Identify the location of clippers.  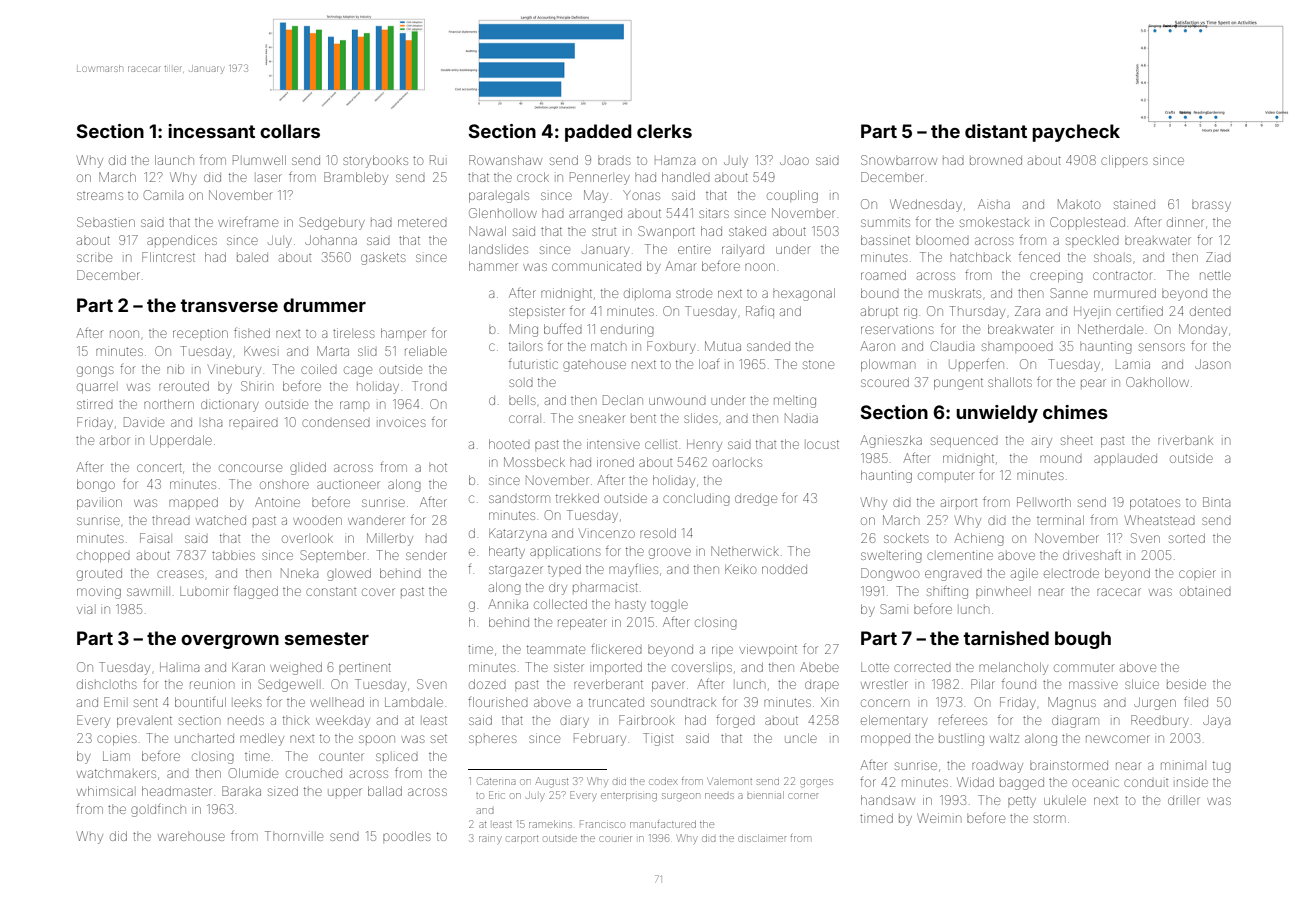
(1124, 161).
